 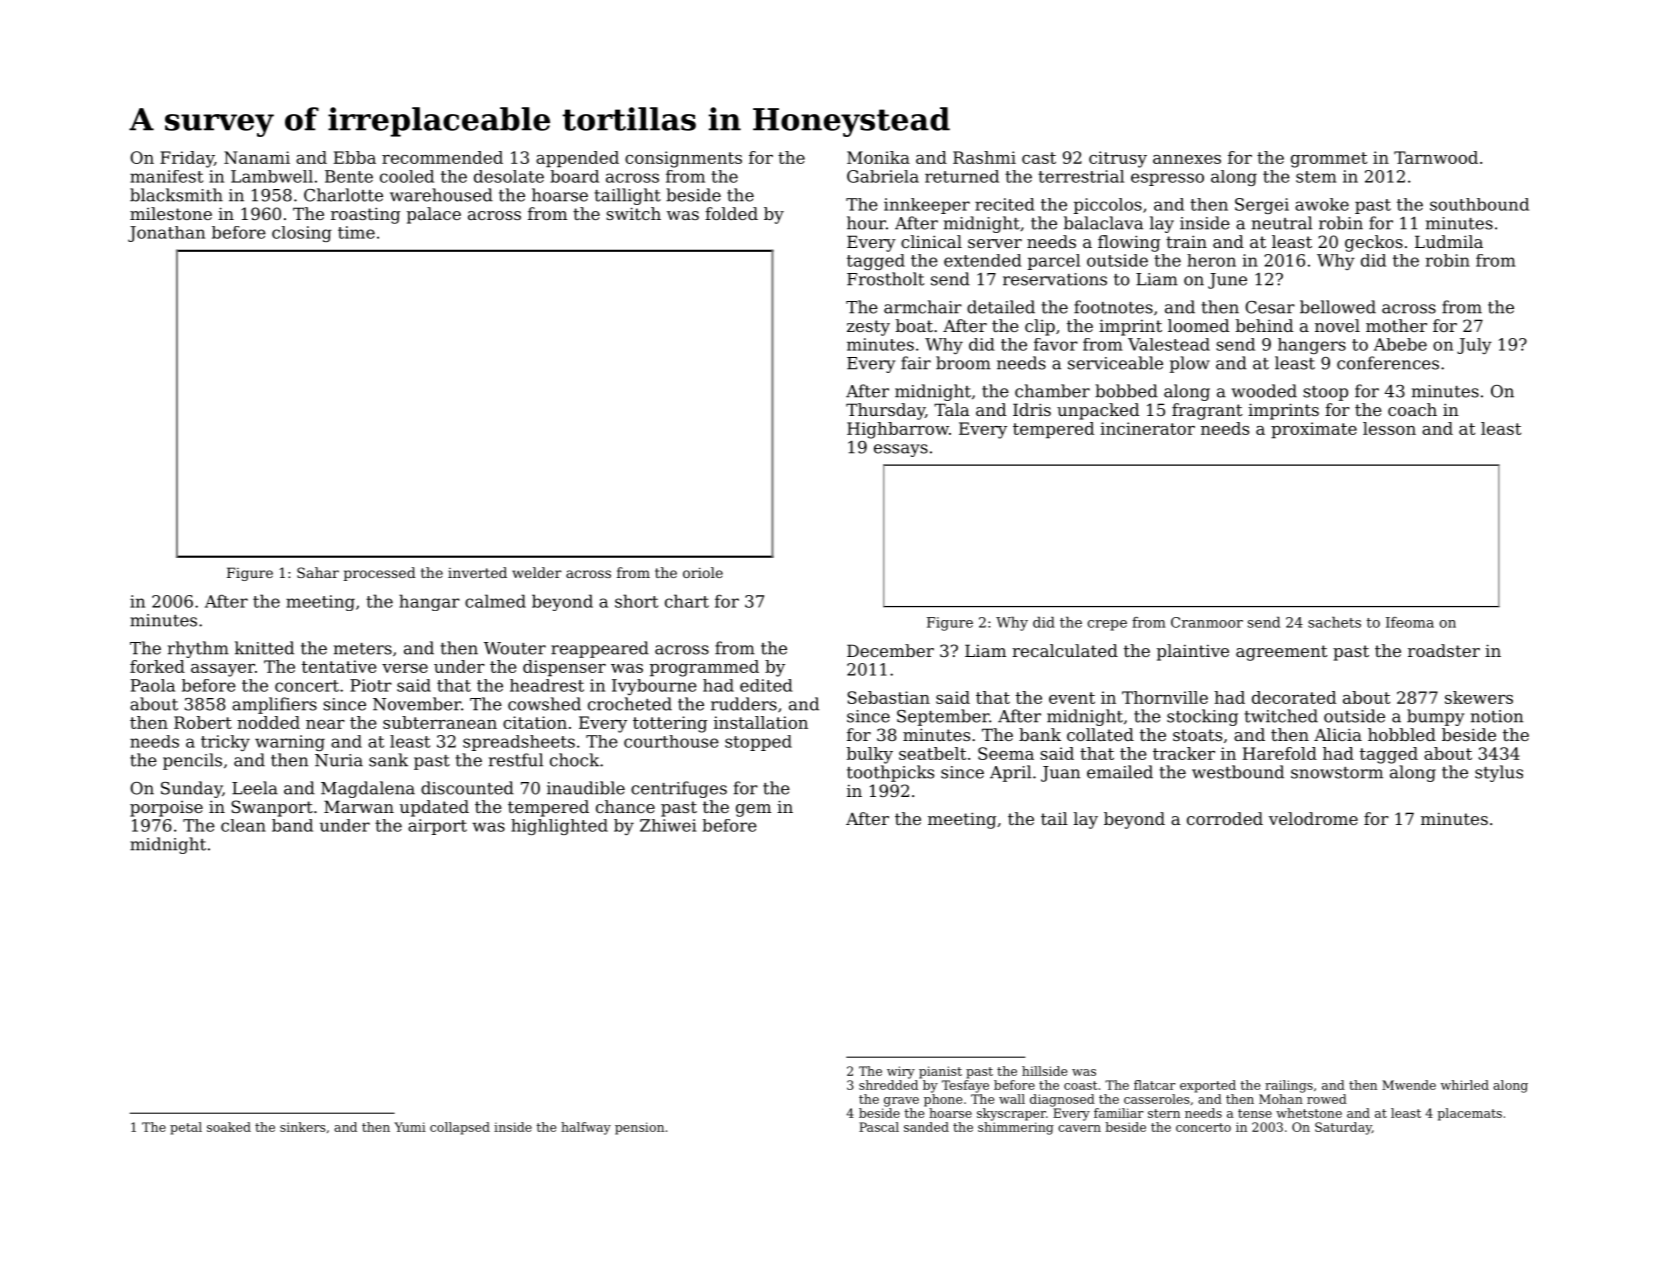 I want to click on terrestrial, so click(x=1081, y=176).
